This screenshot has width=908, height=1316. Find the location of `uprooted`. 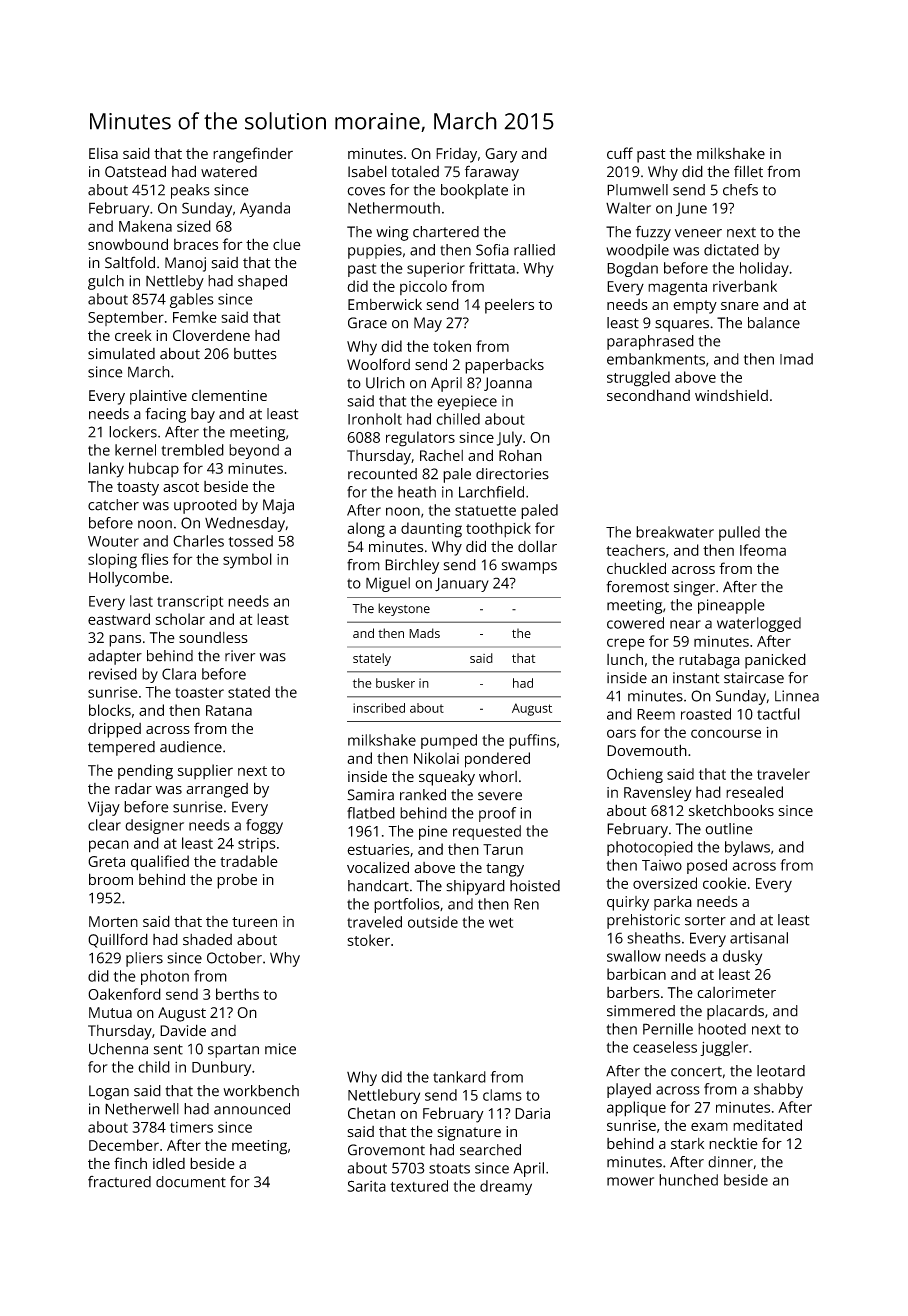

uprooted is located at coordinates (205, 506).
